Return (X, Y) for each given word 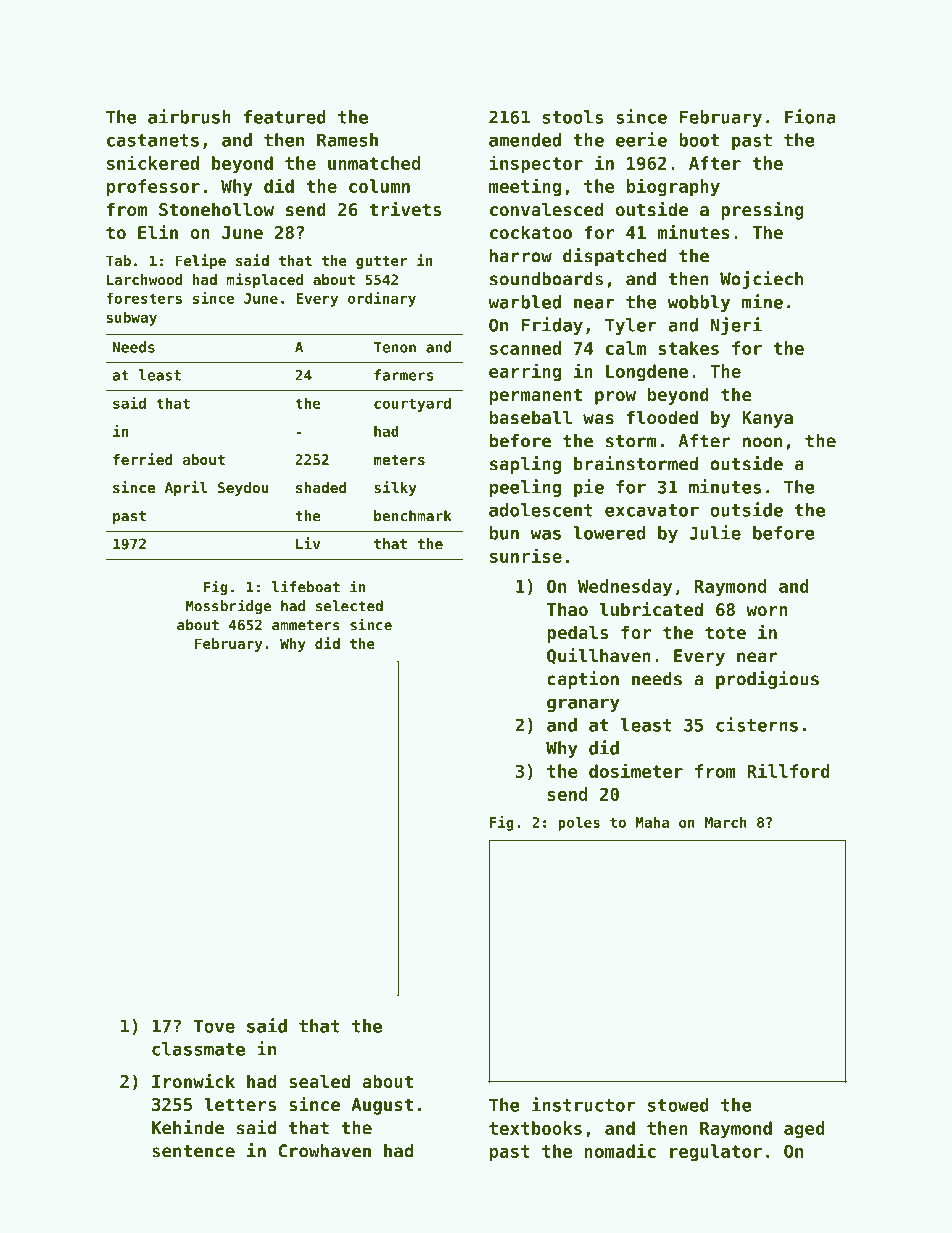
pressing (762, 211)
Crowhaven (325, 1151)
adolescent (541, 510)
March (726, 822)
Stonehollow (216, 209)
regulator (716, 1153)
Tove (214, 1026)
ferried (142, 459)
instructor (584, 1104)
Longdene (647, 373)
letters (240, 1104)
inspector (536, 164)
